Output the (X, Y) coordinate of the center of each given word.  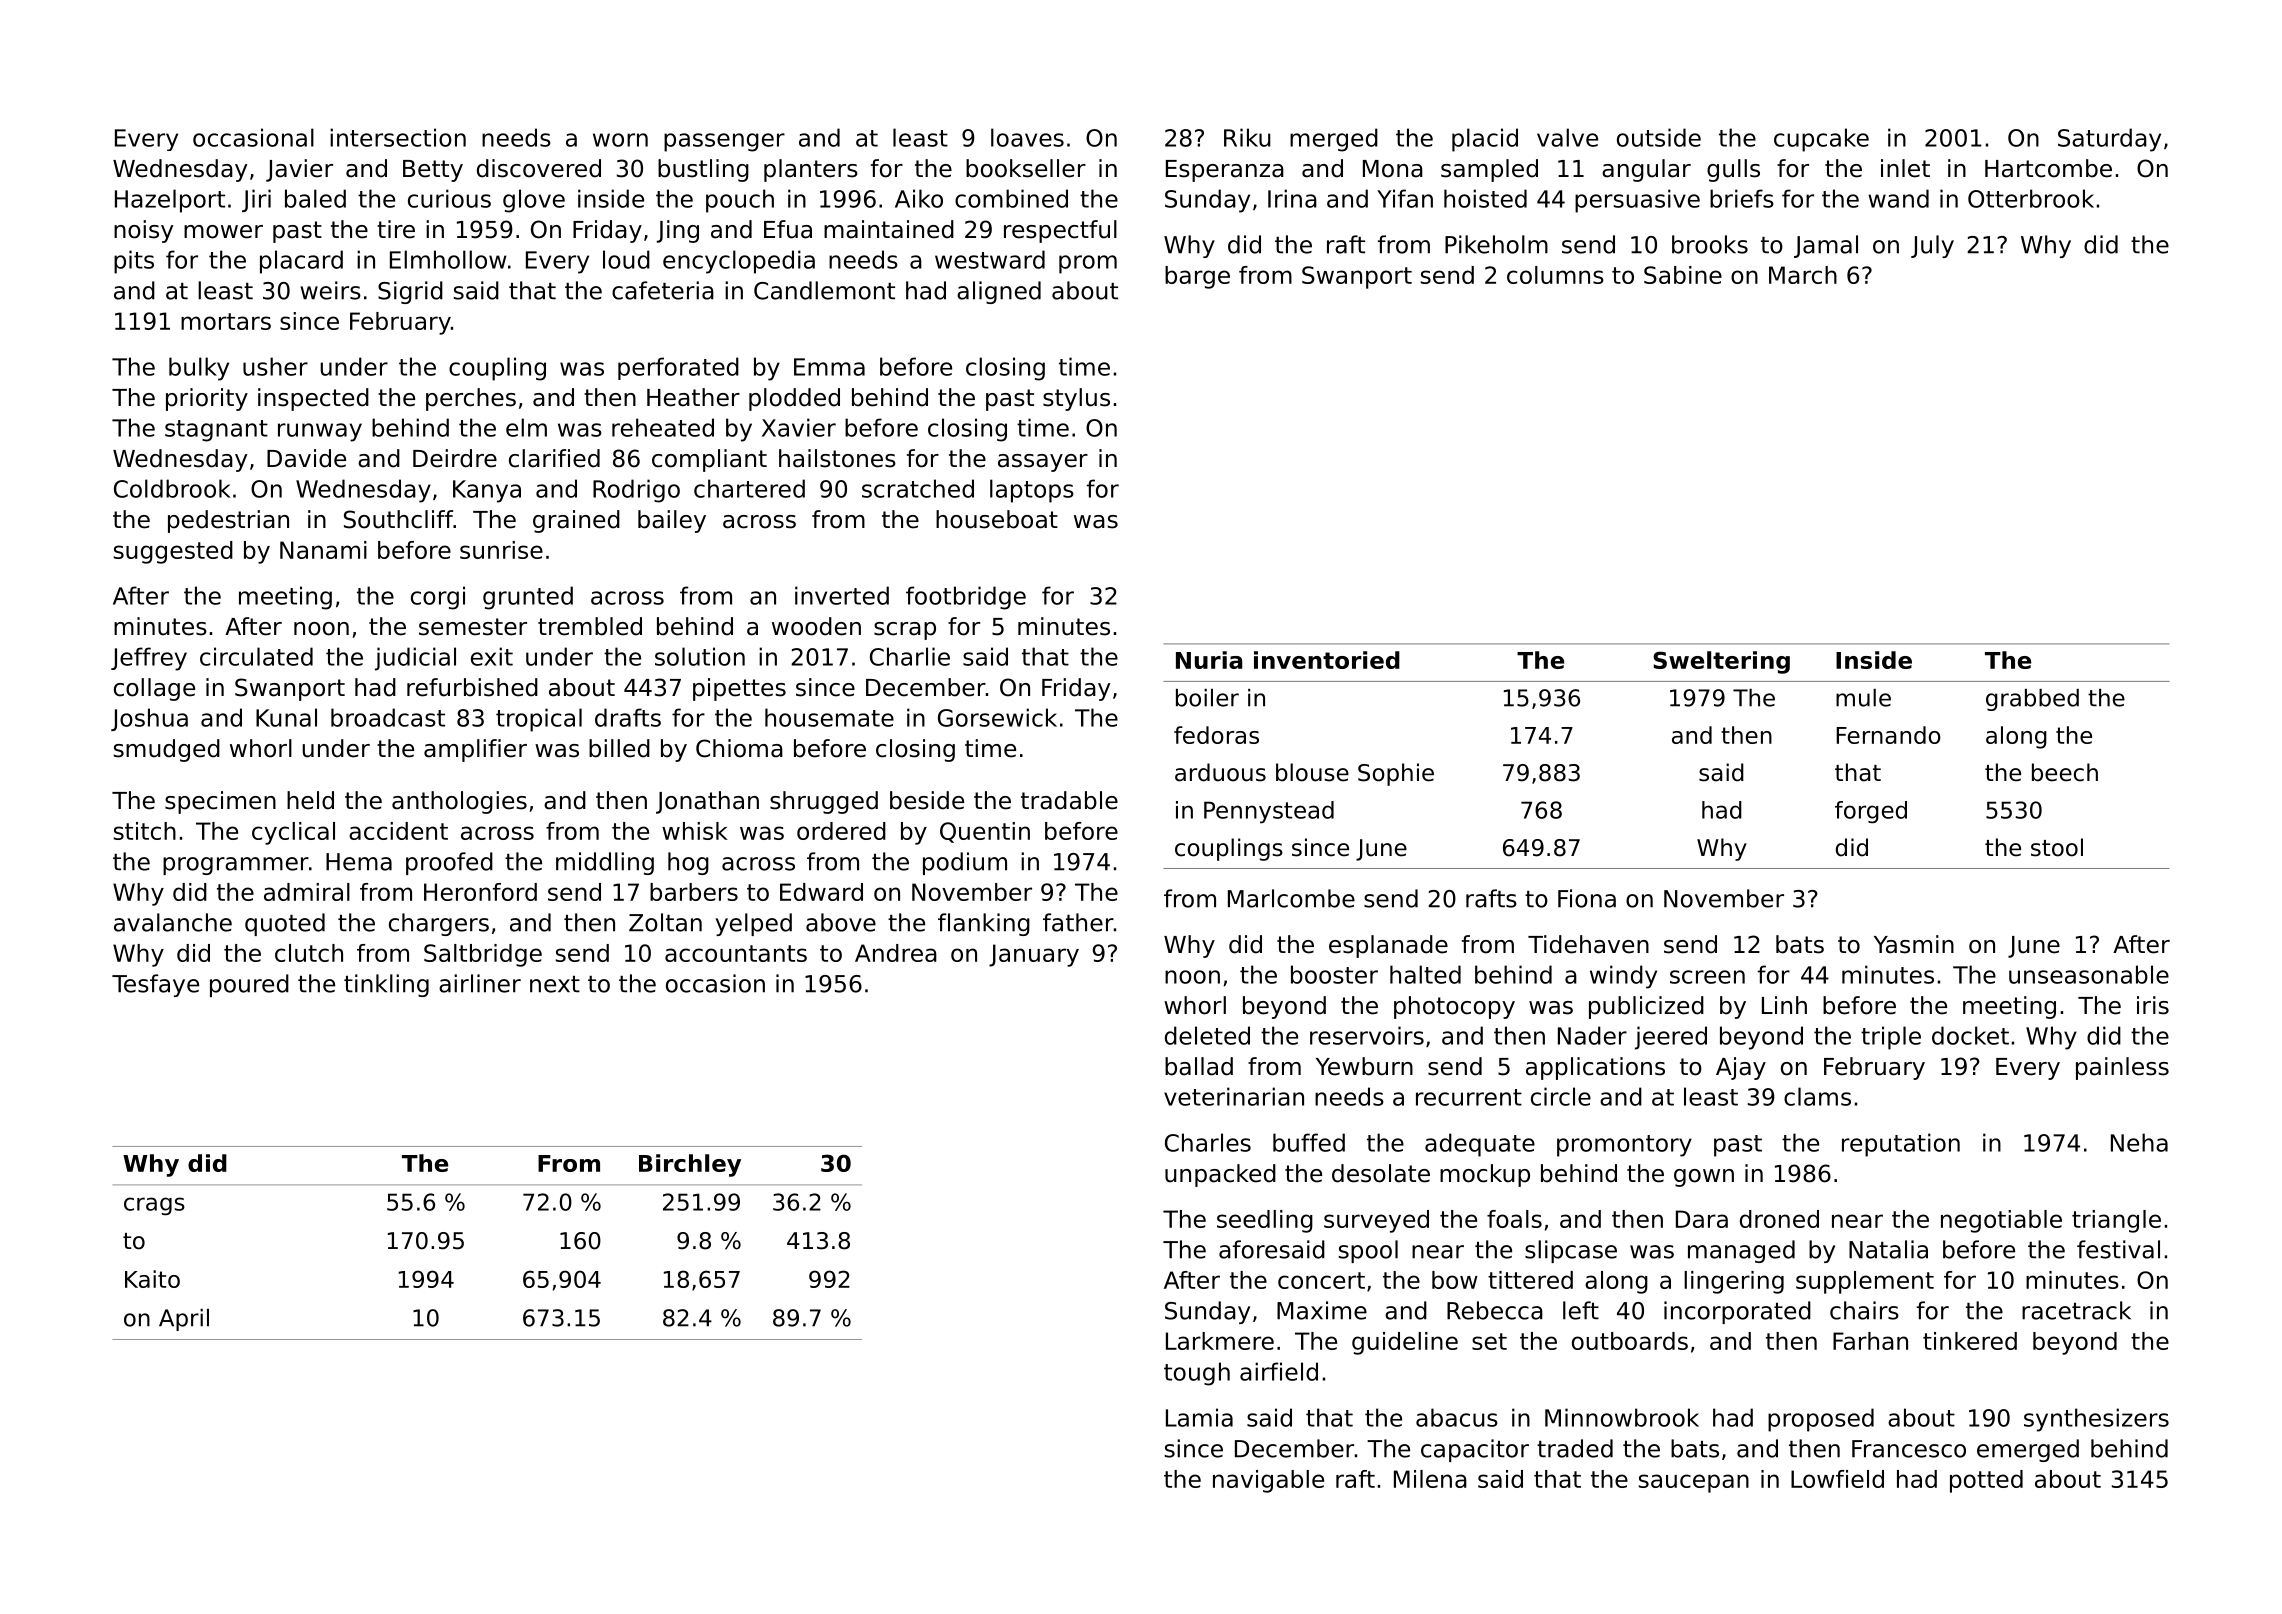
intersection (398, 137)
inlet (1905, 168)
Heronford (480, 892)
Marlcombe (1291, 898)
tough (1197, 1374)
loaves (1027, 137)
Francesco (1909, 1449)
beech (2065, 772)
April (184, 1320)
